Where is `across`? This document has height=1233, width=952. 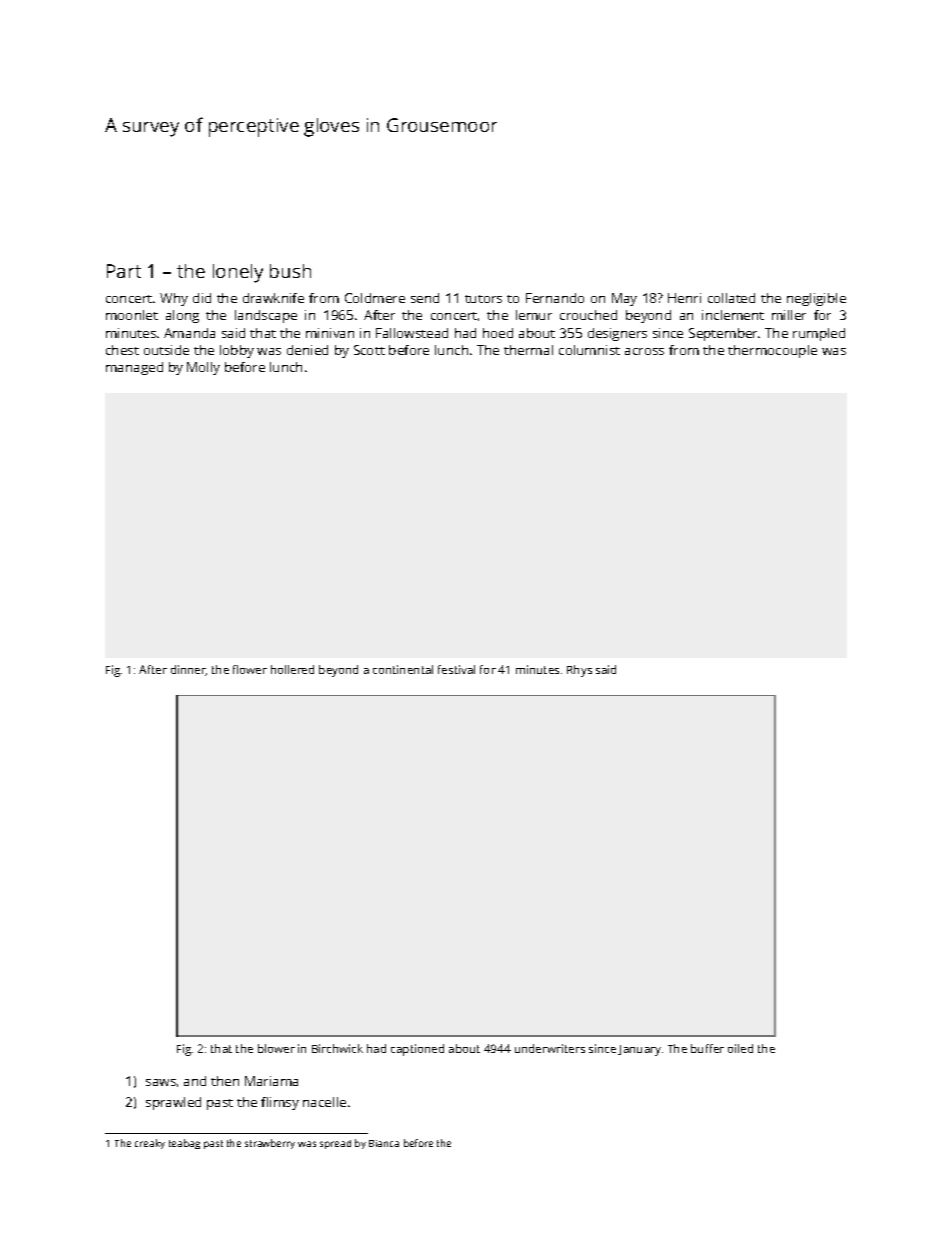
across is located at coordinates (644, 351).
